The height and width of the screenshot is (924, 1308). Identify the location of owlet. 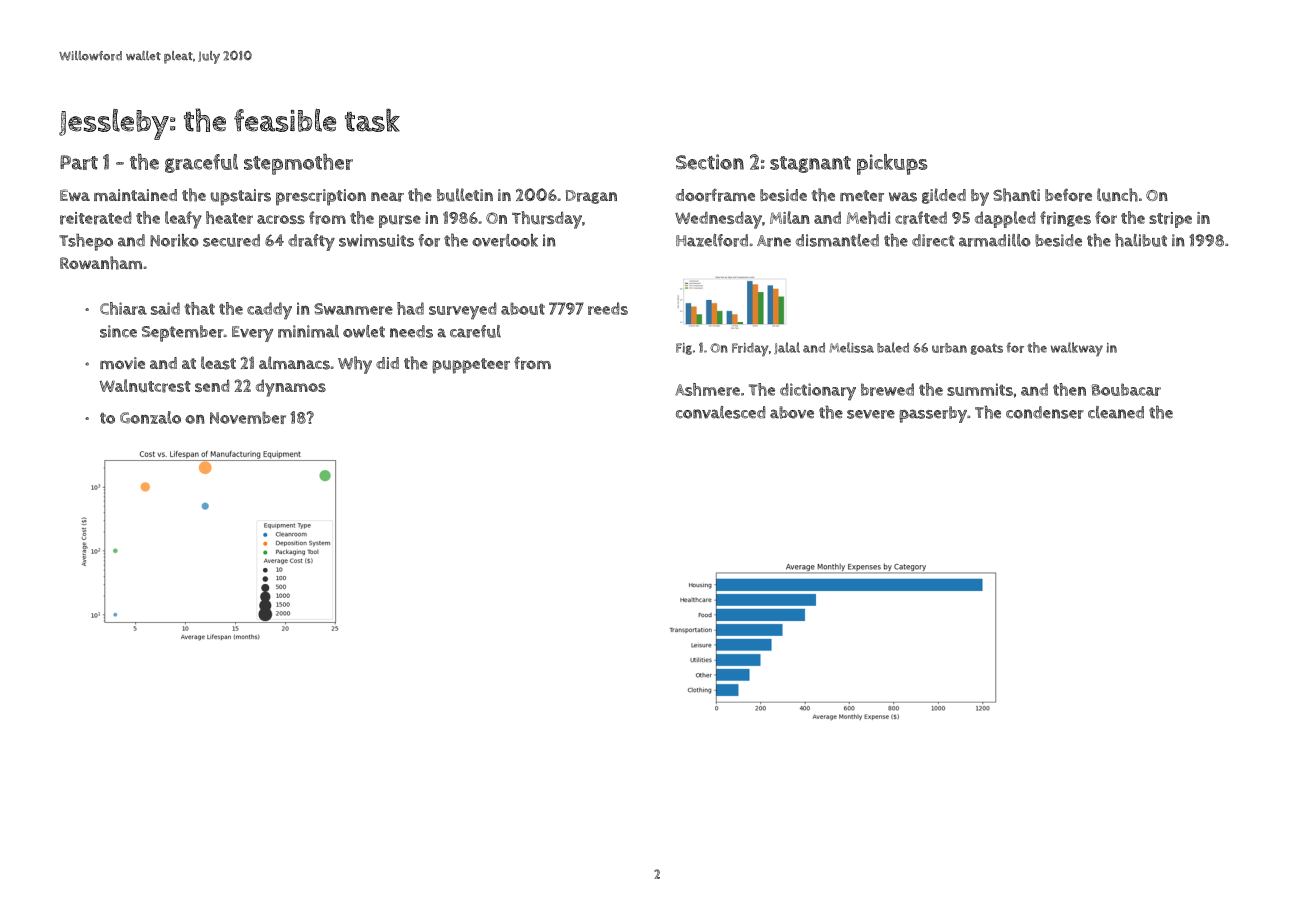
(364, 331).
